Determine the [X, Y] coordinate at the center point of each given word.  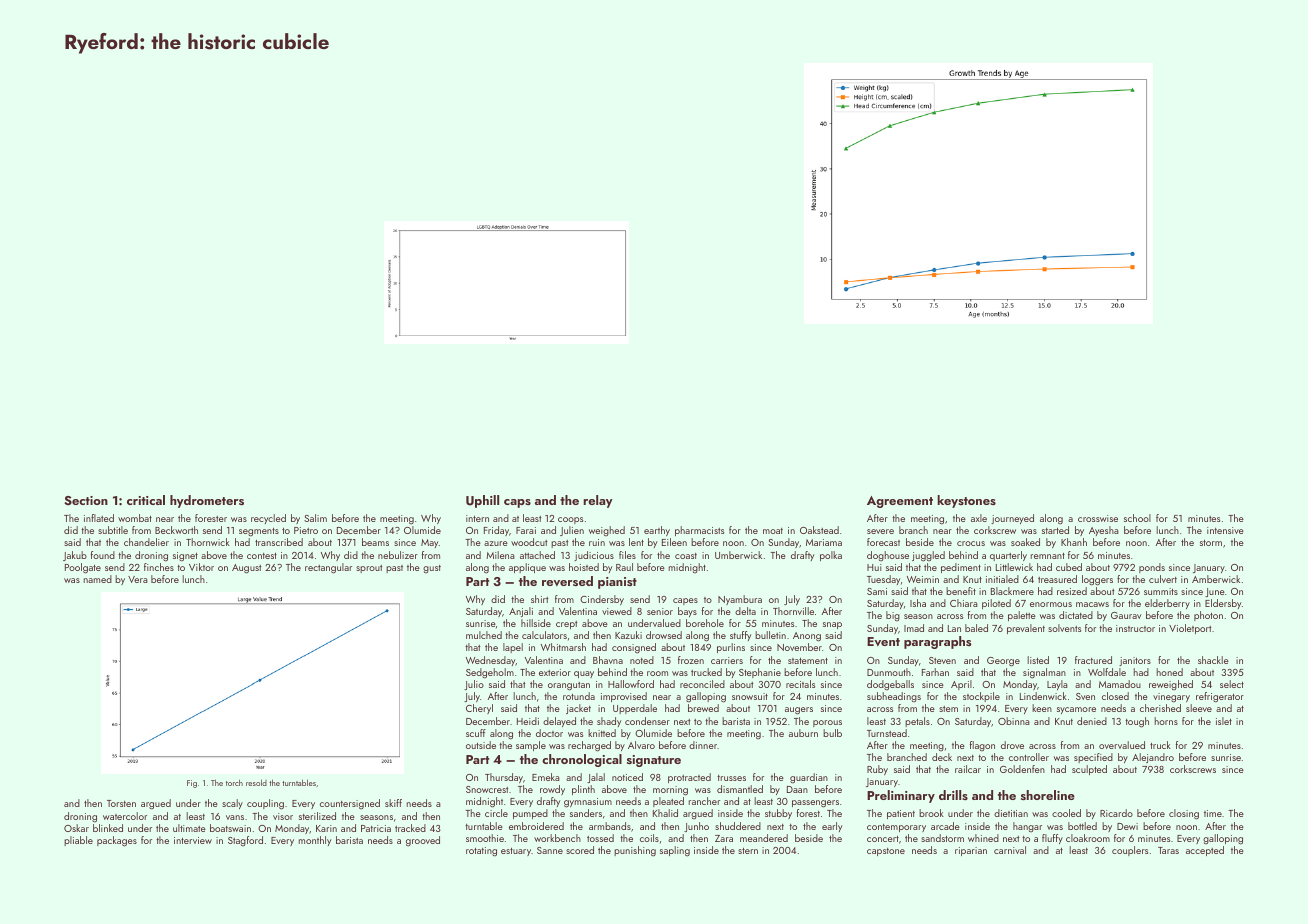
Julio [474, 685]
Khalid [665, 813]
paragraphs [937, 642]
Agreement [900, 502]
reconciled [702, 684]
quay [584, 674]
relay [598, 501]
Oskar [76, 828]
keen [1042, 708]
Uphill [482, 501]
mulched [484, 635]
